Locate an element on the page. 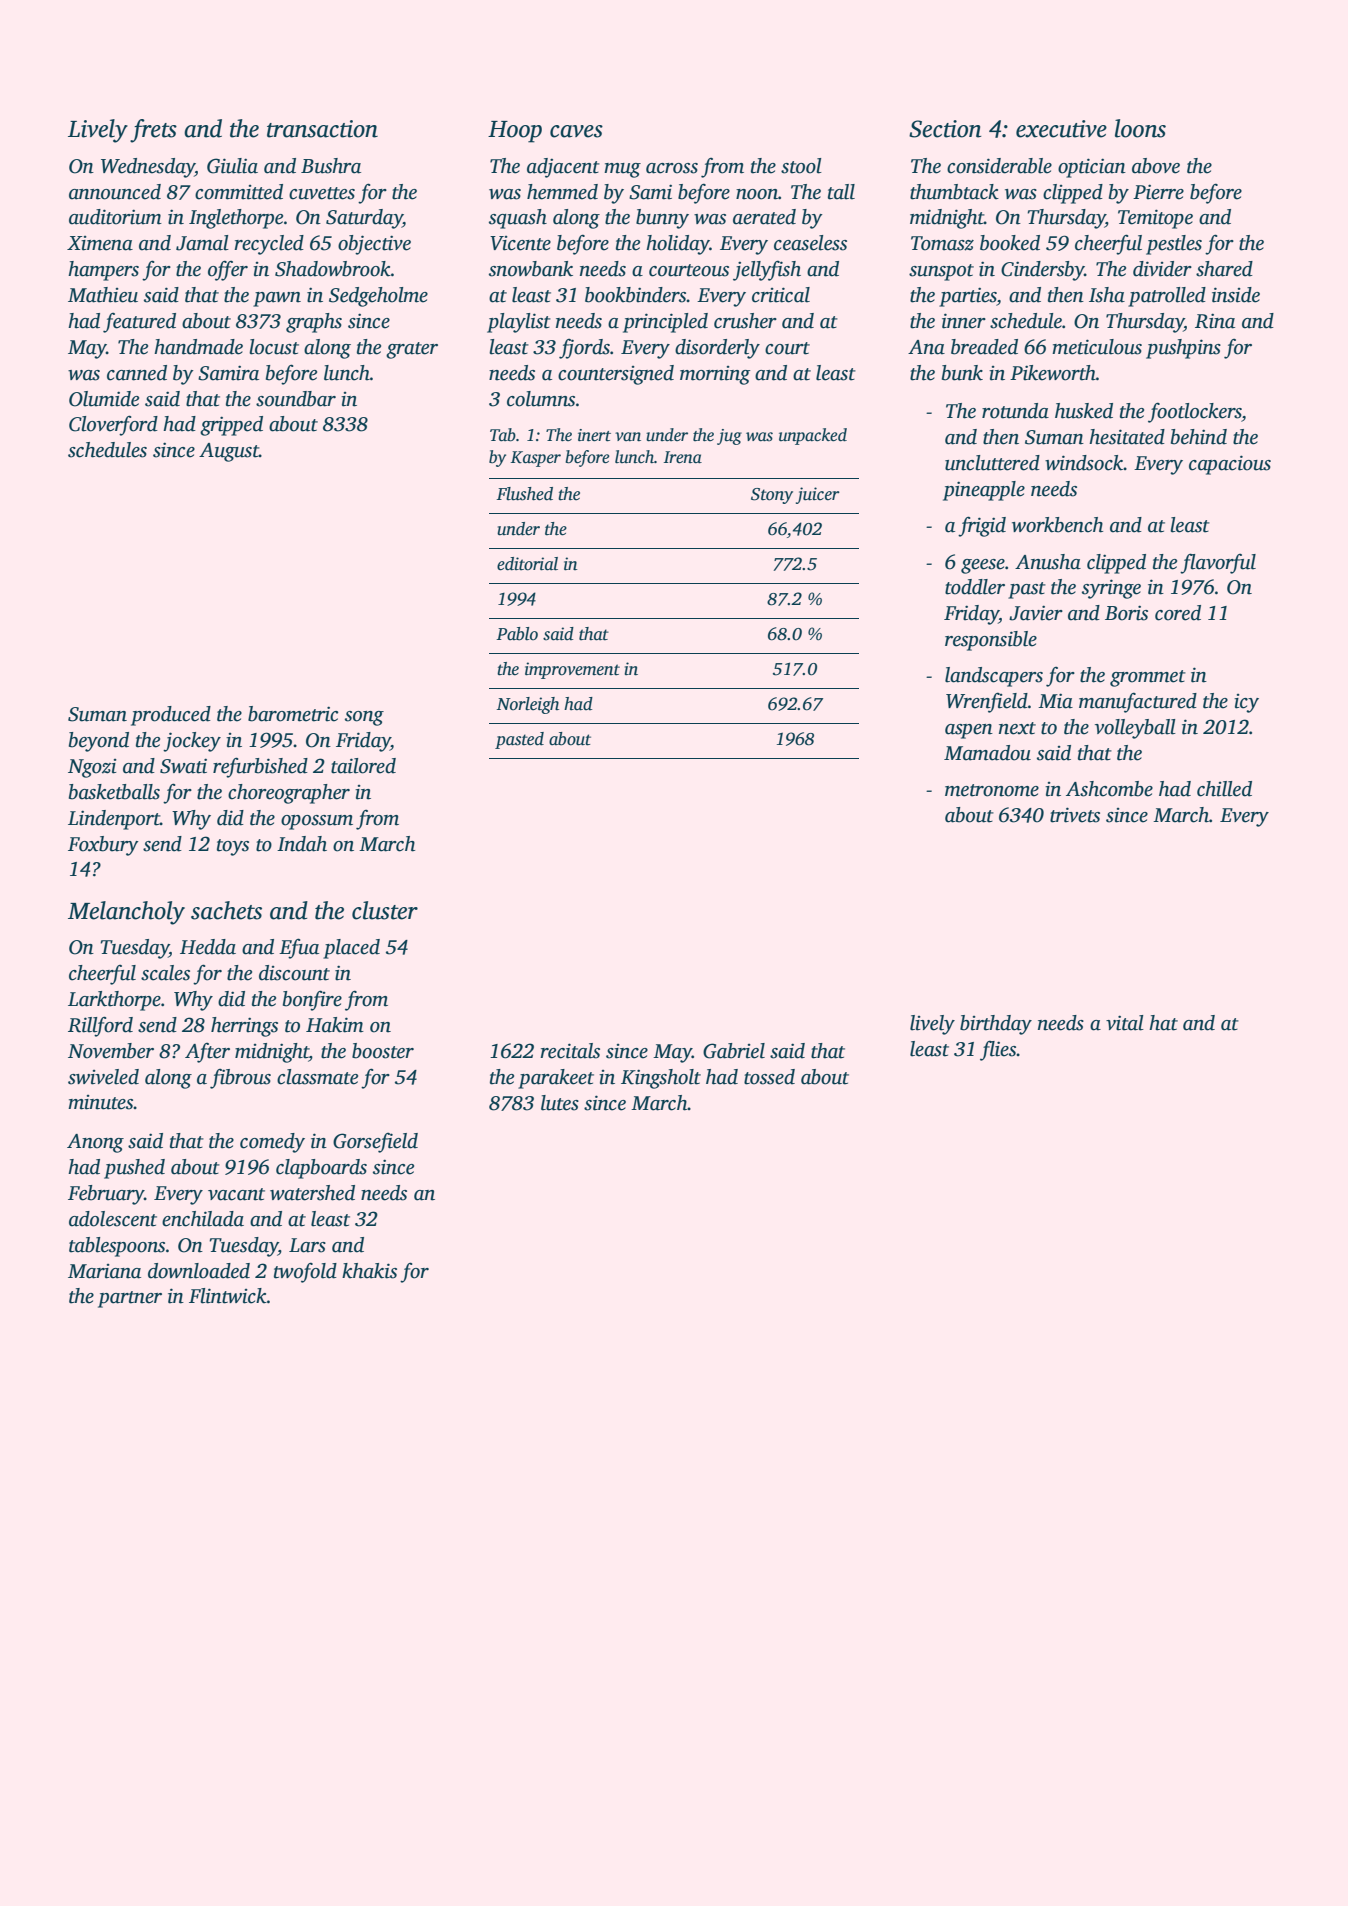 Image resolution: width=1348 pixels, height=1906 pixels. toddler is located at coordinates (975, 587).
